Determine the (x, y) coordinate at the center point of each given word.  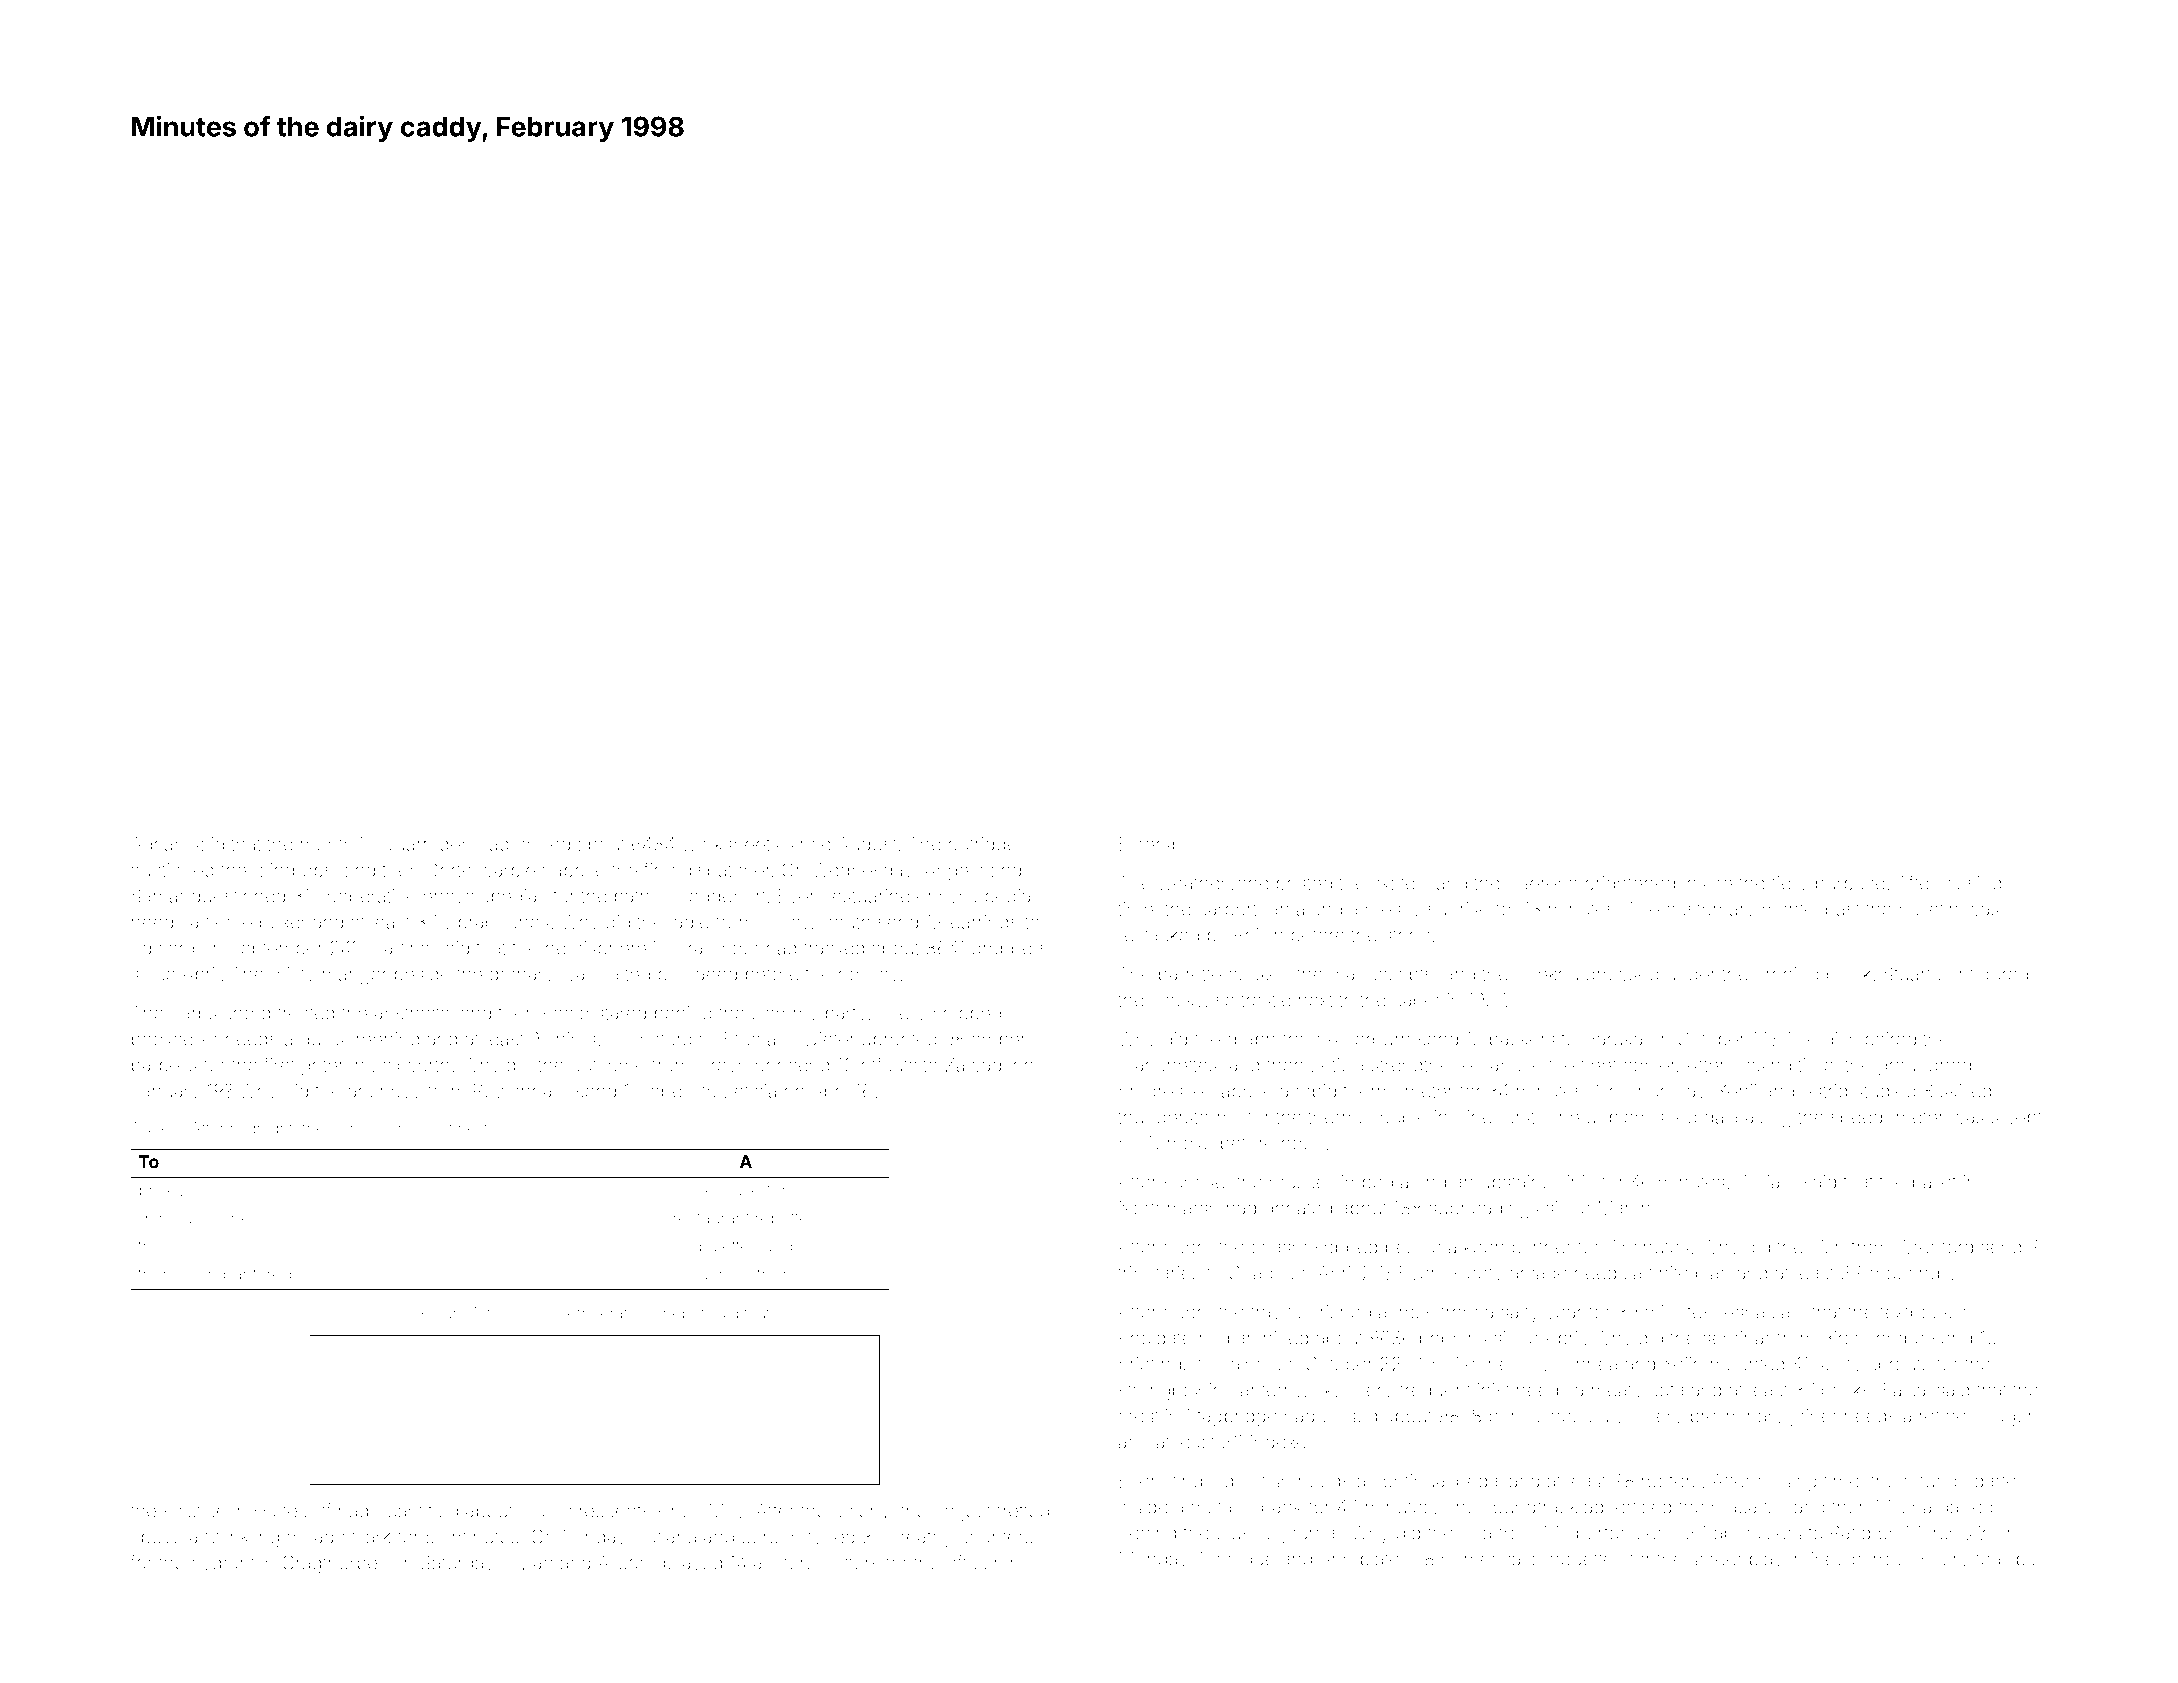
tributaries (1159, 1273)
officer (973, 1562)
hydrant (223, 1565)
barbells (164, 1065)
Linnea (1589, 1364)
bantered (257, 1274)
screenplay (1736, 1561)
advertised (1627, 1507)
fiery (1789, 884)
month (327, 844)
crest (1139, 1416)
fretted (1023, 1510)
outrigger (986, 846)
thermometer (1398, 1091)
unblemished (1642, 1117)
